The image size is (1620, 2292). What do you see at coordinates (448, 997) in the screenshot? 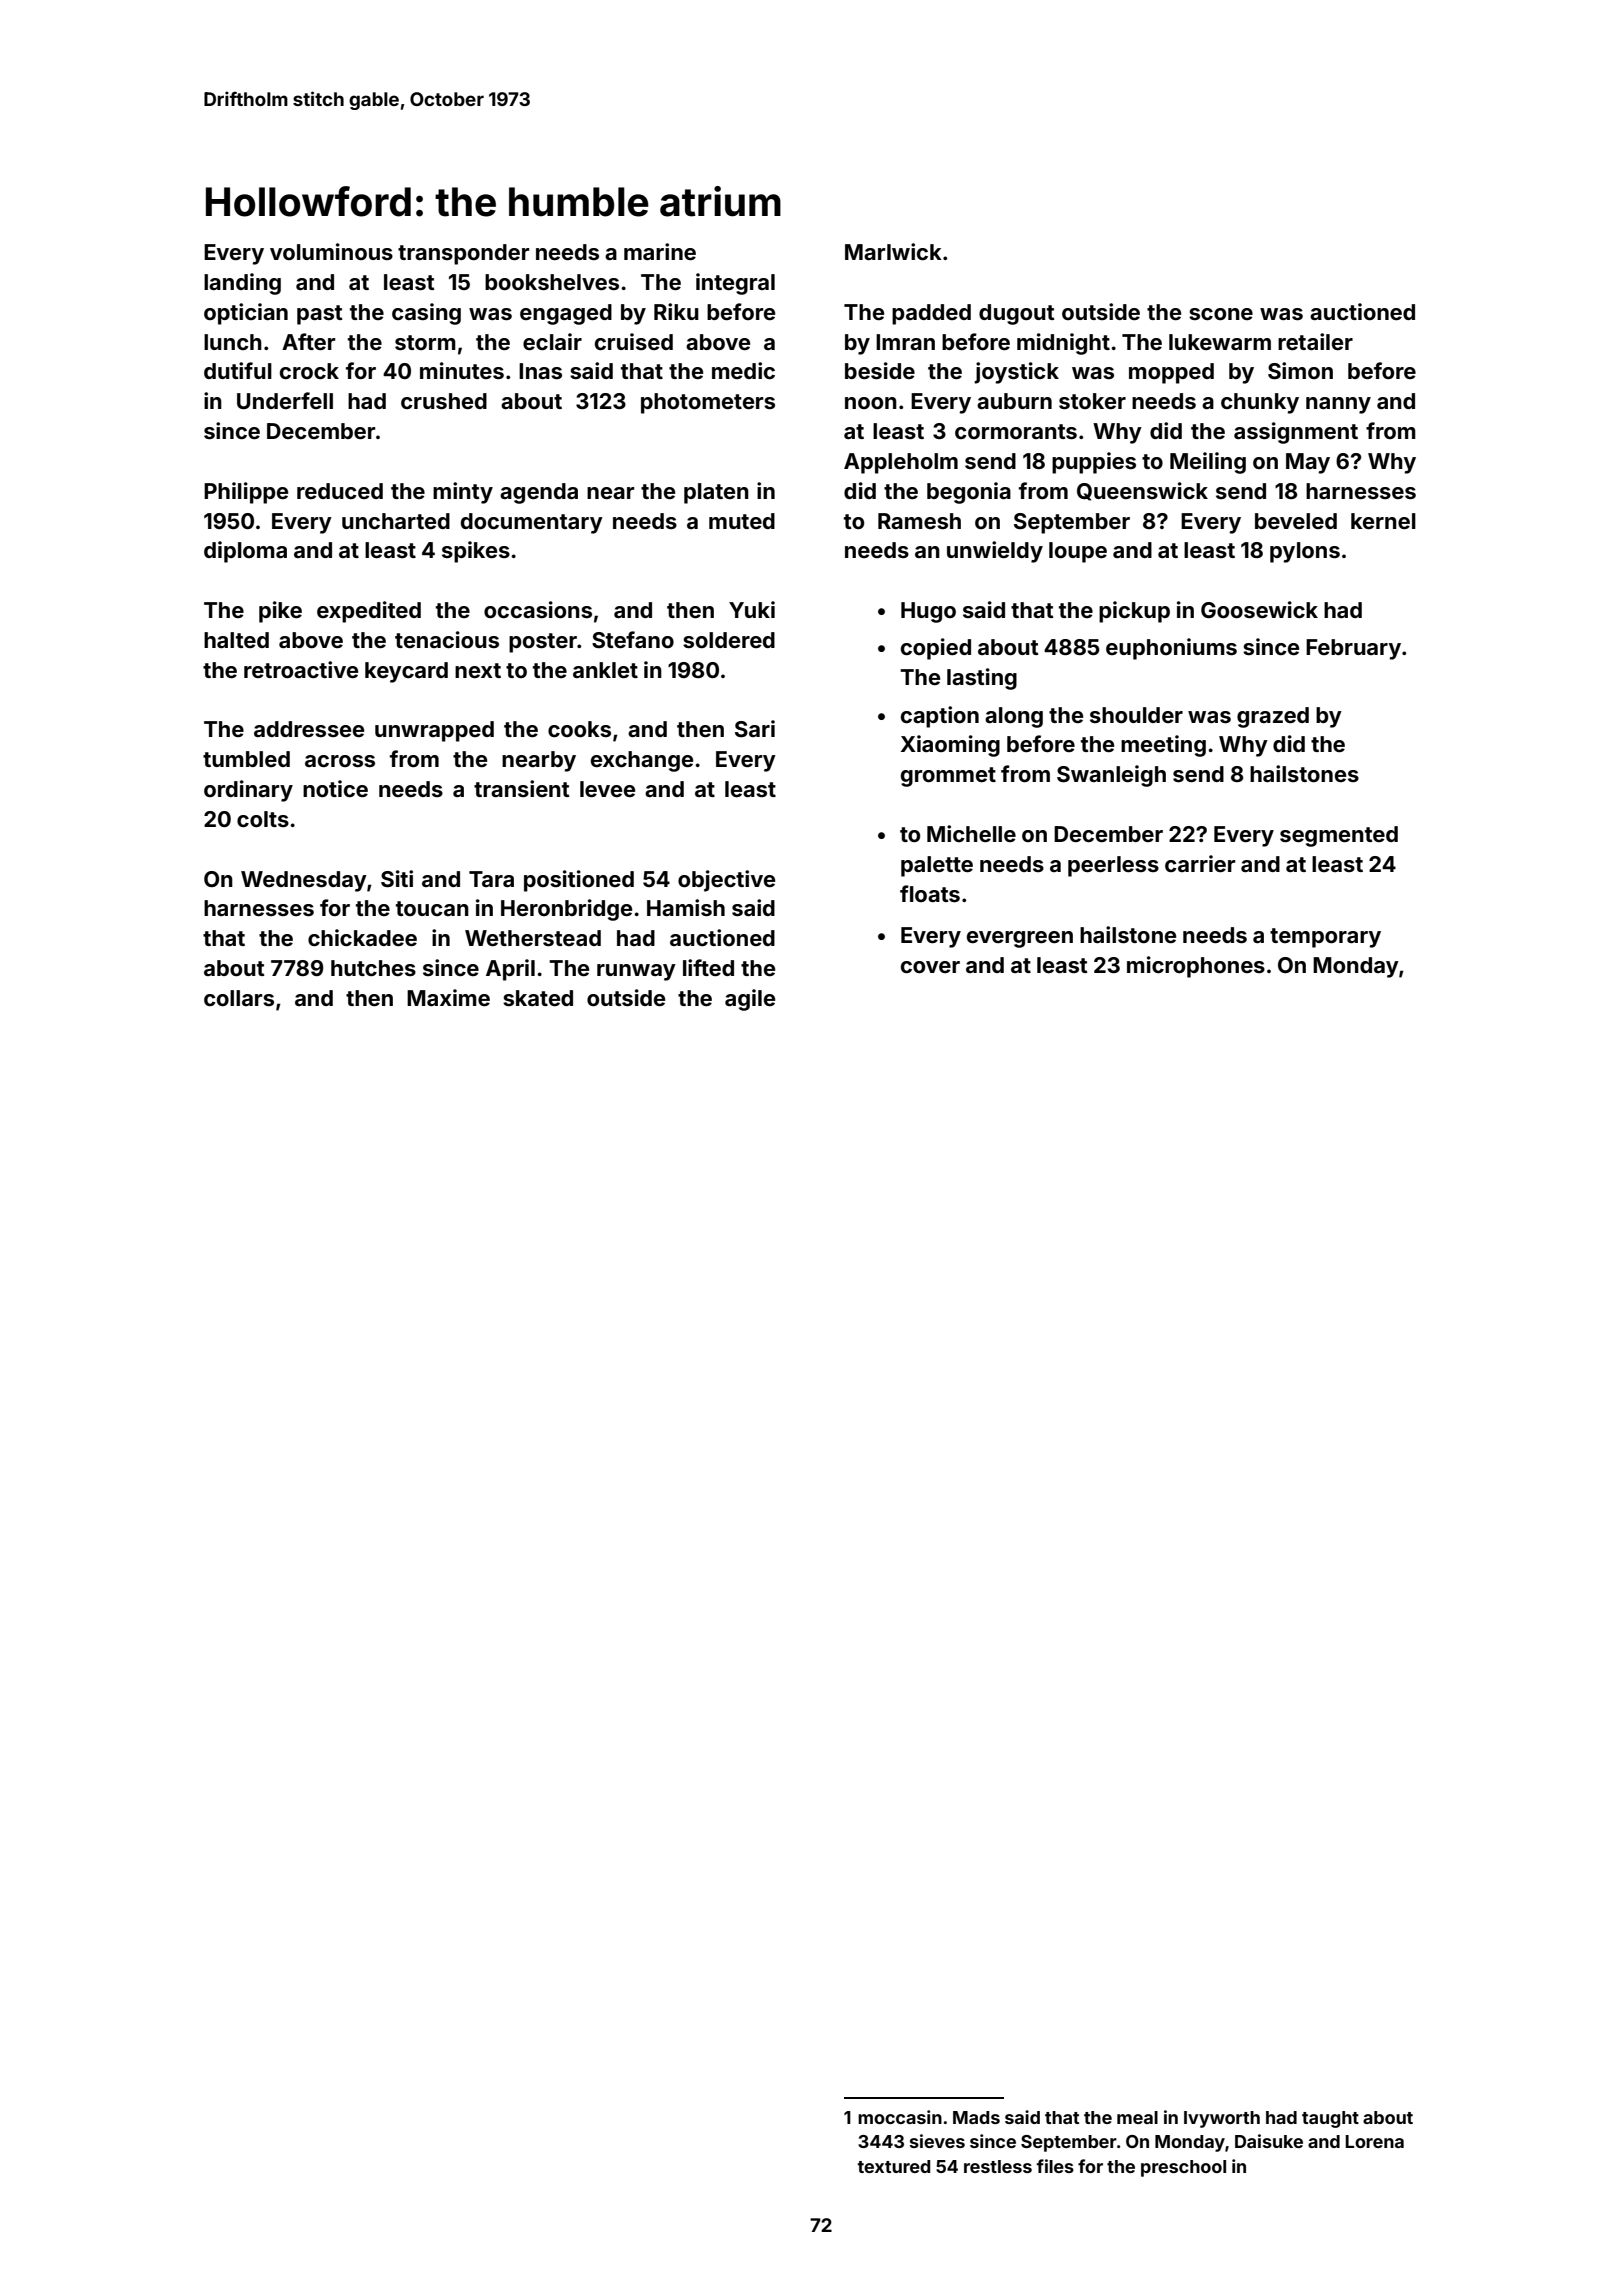
I see `Maxime` at bounding box center [448, 997].
